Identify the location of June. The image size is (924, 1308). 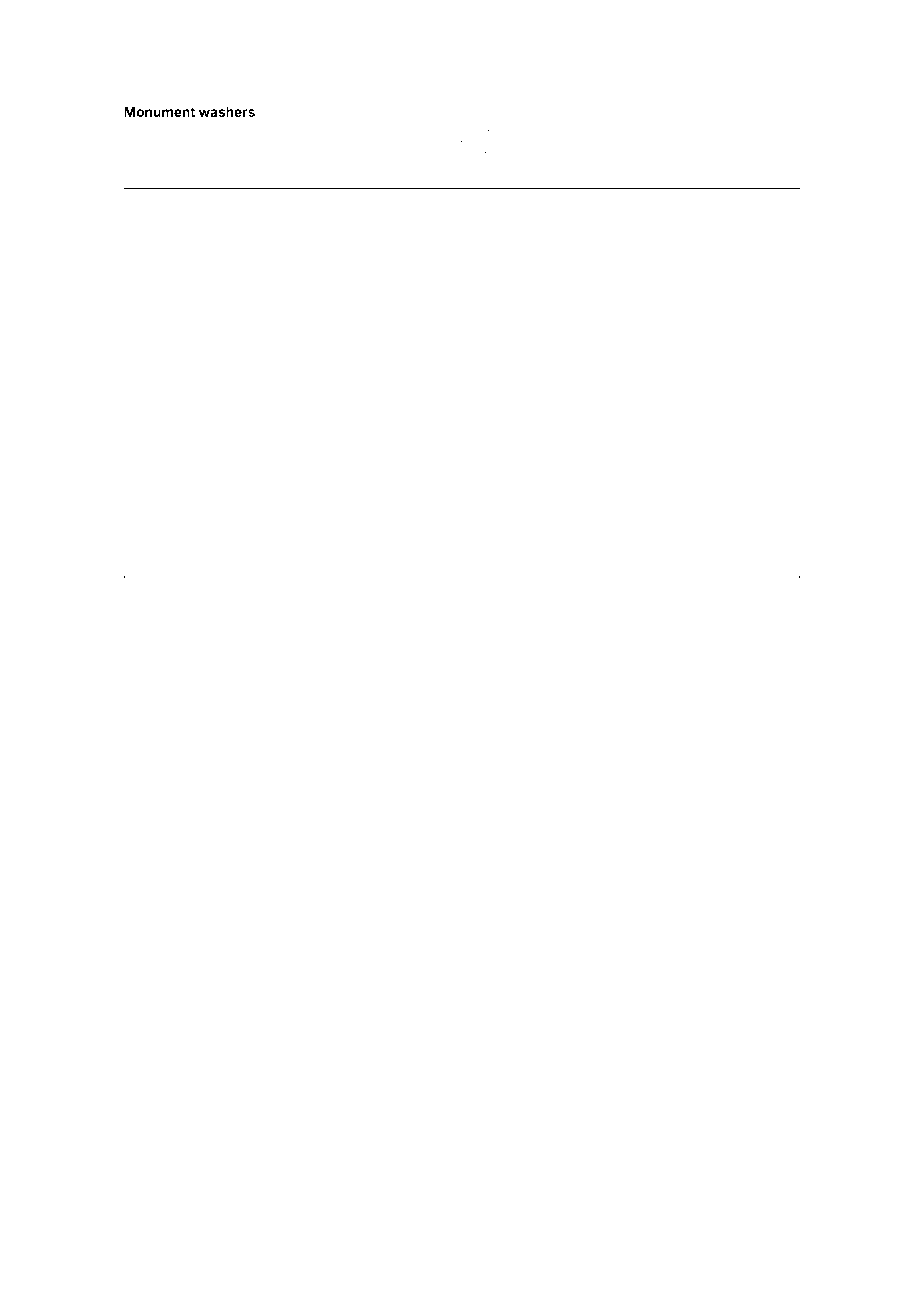
(185, 589).
